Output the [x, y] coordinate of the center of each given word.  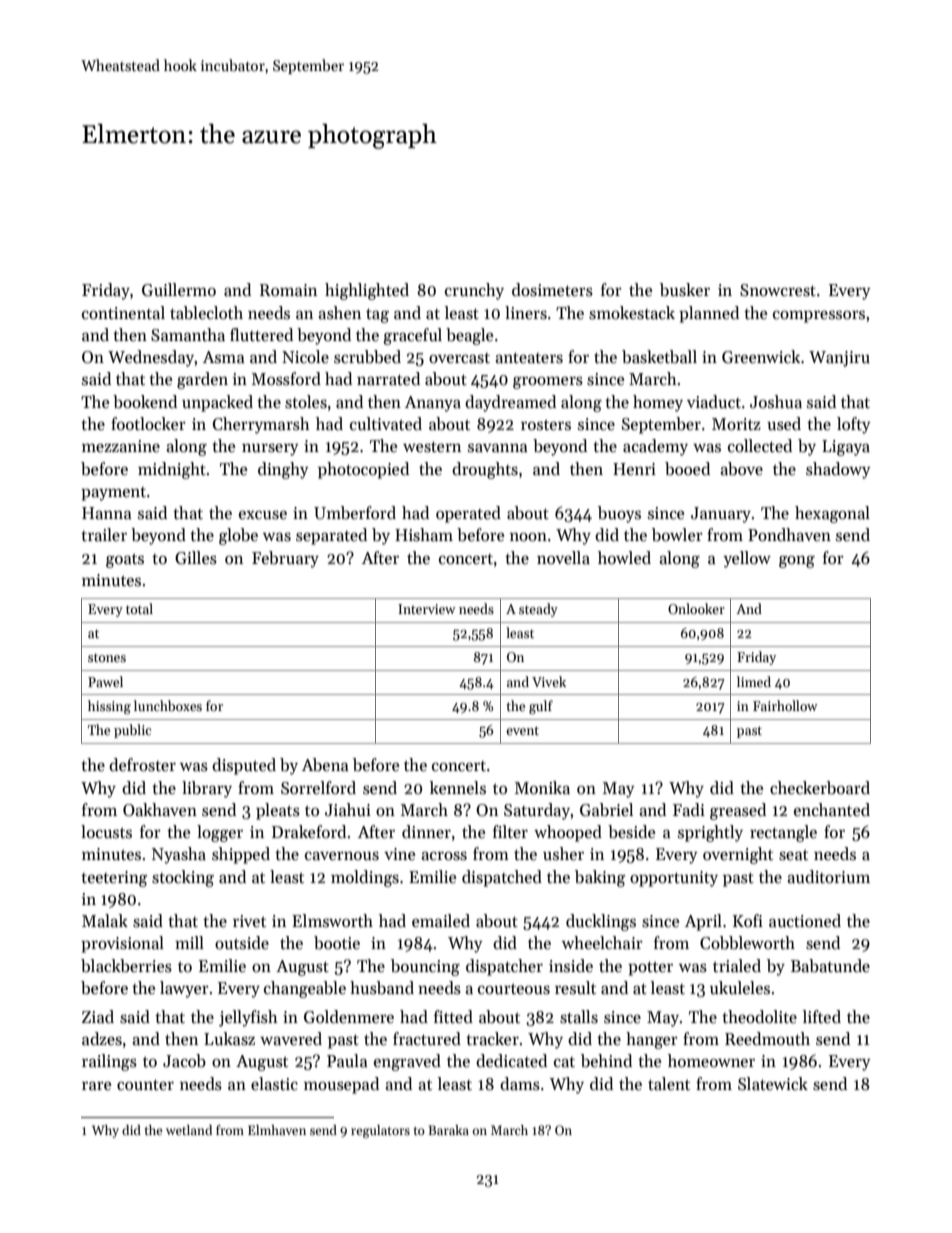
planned [709, 314]
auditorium [828, 877]
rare [96, 1086]
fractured [427, 1039]
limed [754, 681]
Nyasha [179, 855]
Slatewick [773, 1084]
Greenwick [761, 357]
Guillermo [179, 290]
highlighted [367, 291]
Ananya [433, 404]
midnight [172, 470]
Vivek [549, 681]
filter [510, 832]
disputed [244, 766]
